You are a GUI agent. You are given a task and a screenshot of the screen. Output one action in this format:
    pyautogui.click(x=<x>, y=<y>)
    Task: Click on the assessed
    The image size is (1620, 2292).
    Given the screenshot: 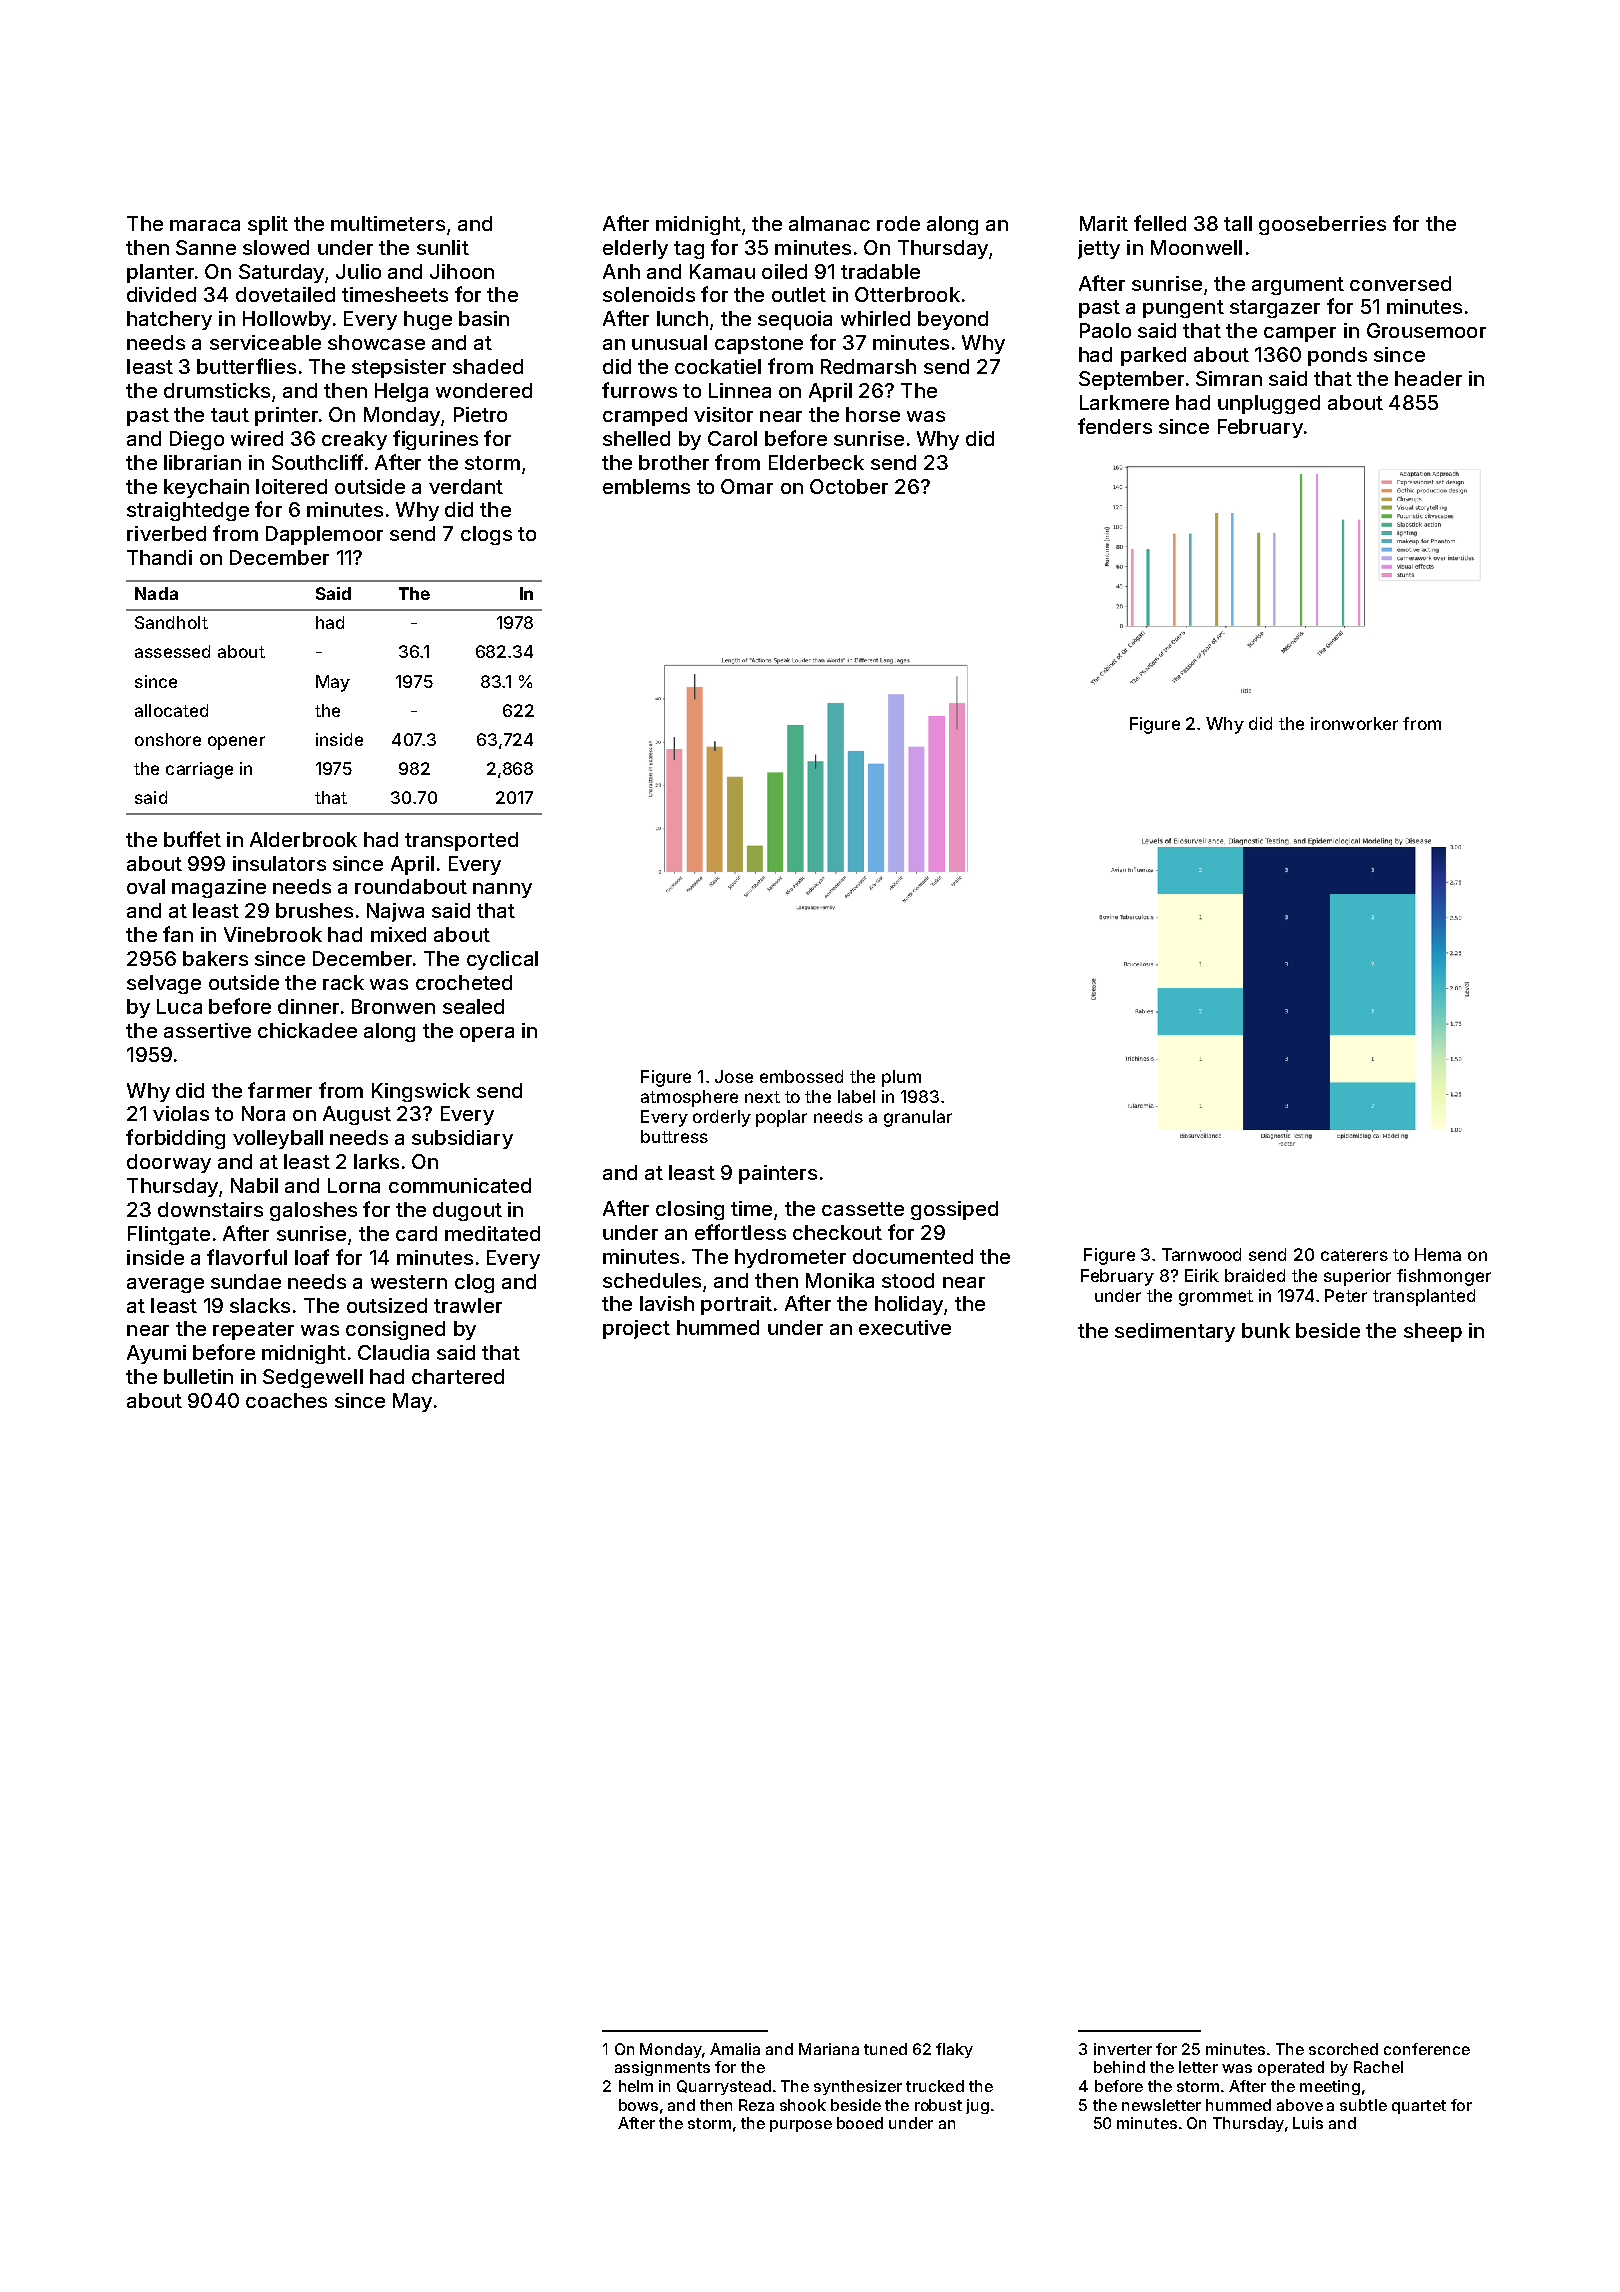 What is the action you would take?
    pyautogui.click(x=172, y=651)
